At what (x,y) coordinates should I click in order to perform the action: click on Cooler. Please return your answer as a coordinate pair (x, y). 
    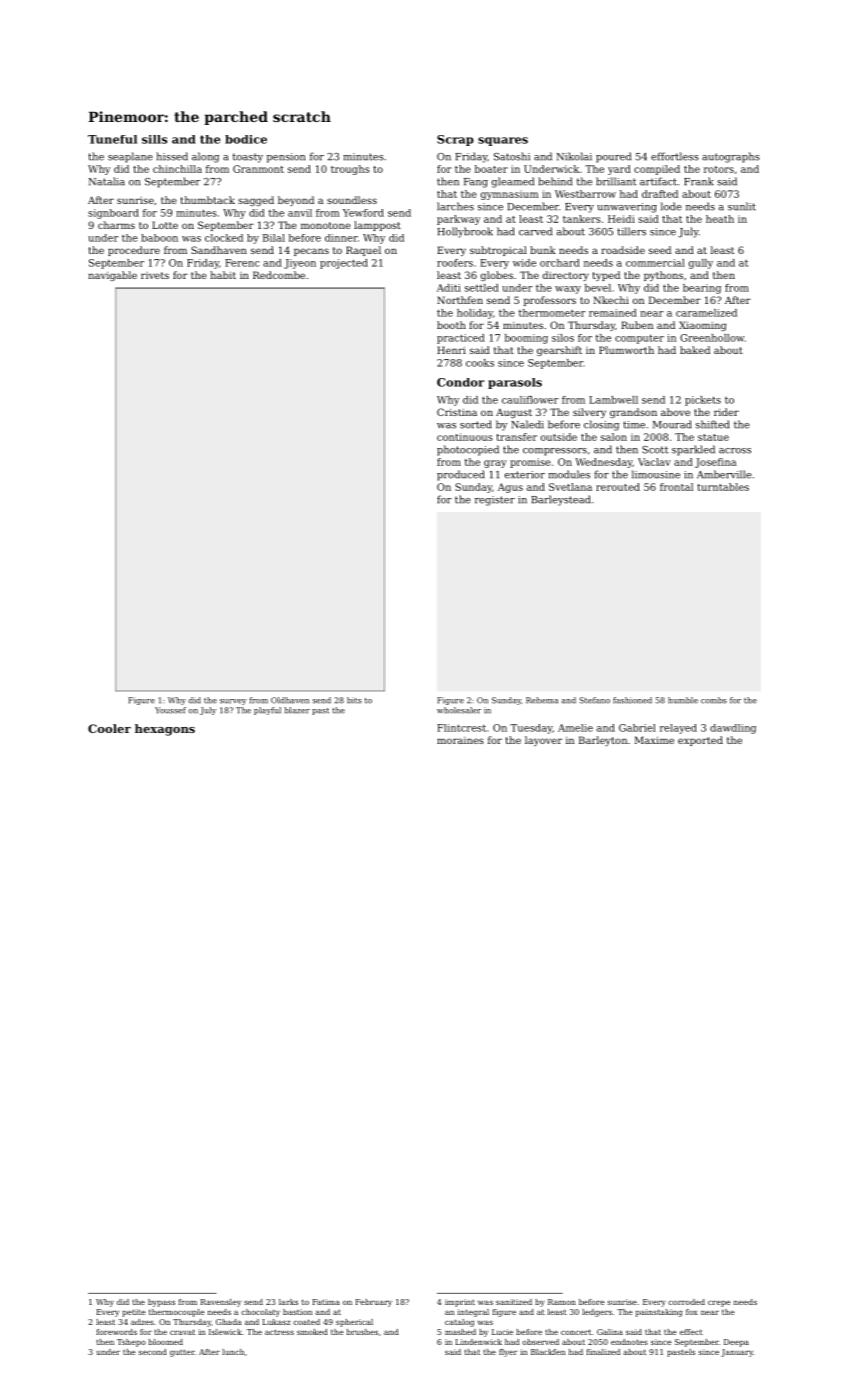
    Looking at the image, I should click on (109, 728).
